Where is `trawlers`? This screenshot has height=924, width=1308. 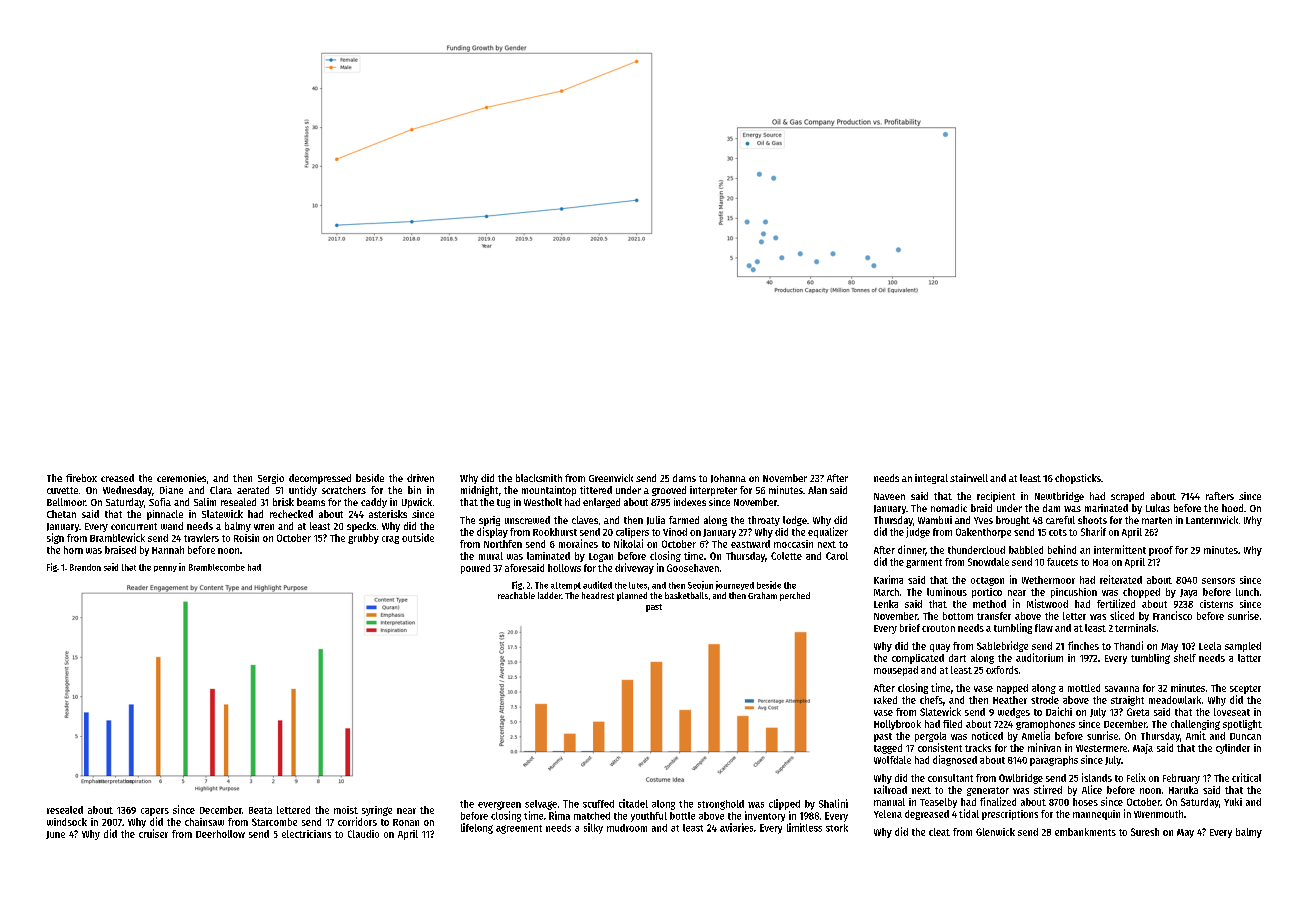
trawlers is located at coordinates (201, 538).
